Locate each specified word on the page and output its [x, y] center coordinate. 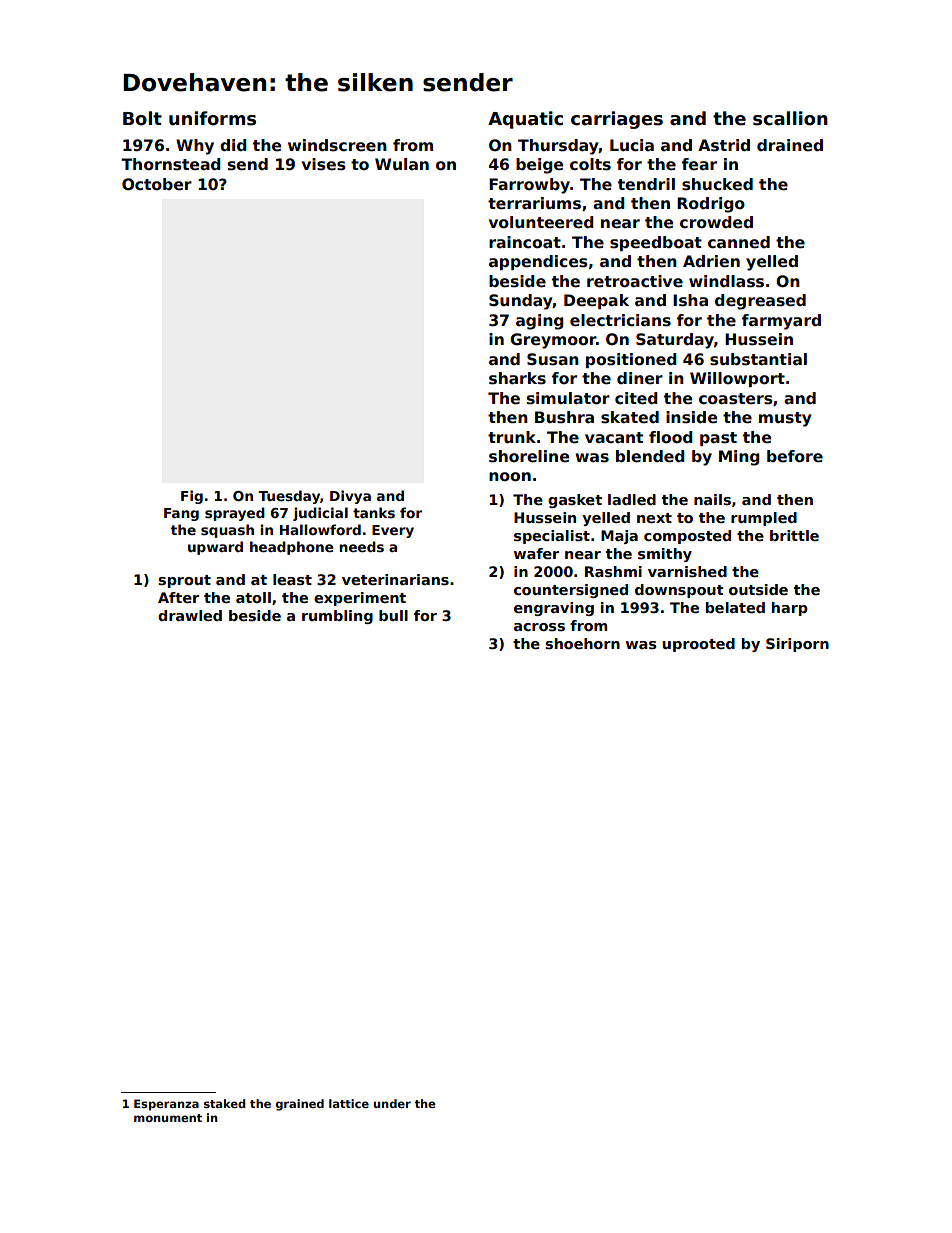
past [718, 439]
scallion [790, 118]
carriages [617, 120]
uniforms [212, 118]
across [539, 627]
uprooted [698, 645]
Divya [350, 497]
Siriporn [797, 645]
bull [393, 615]
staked [225, 1103]
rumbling [337, 617]
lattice [349, 1103]
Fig [192, 497]
